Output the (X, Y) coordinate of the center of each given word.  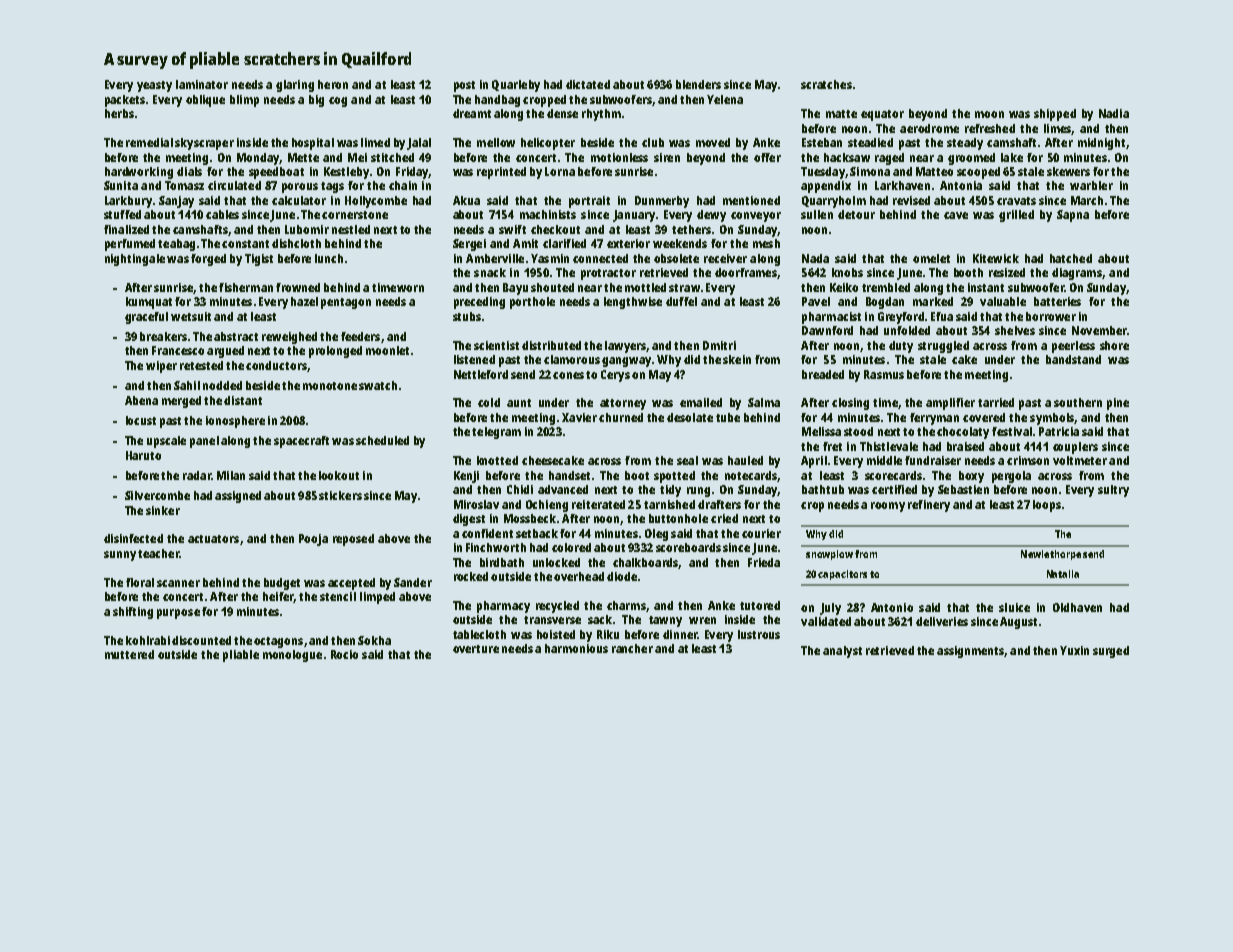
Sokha (374, 640)
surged (1111, 652)
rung (698, 492)
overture (476, 649)
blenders (698, 84)
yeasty (154, 86)
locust (141, 420)
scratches (826, 84)
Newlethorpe (1051, 555)
